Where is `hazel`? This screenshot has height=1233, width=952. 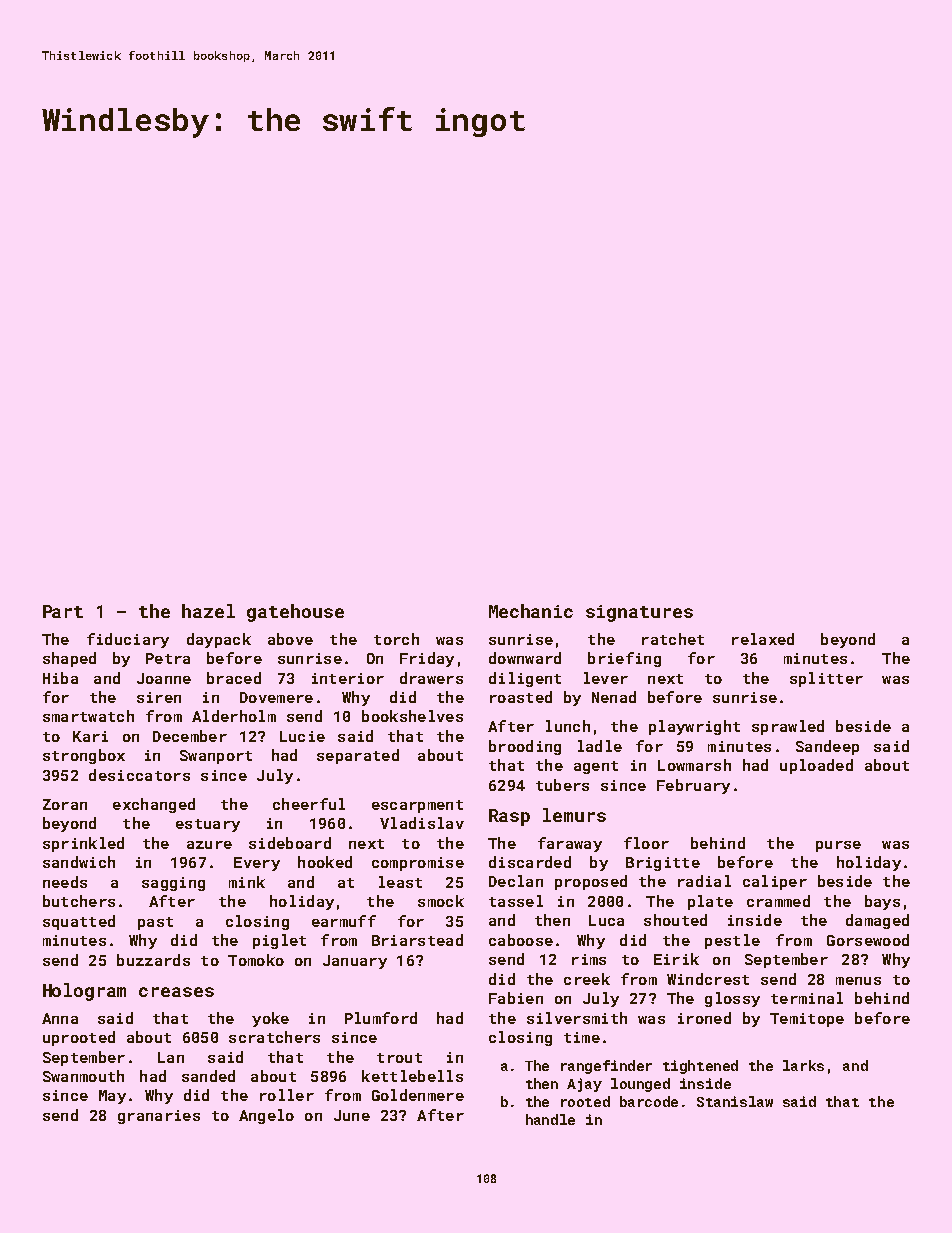
hazel is located at coordinates (208, 611).
